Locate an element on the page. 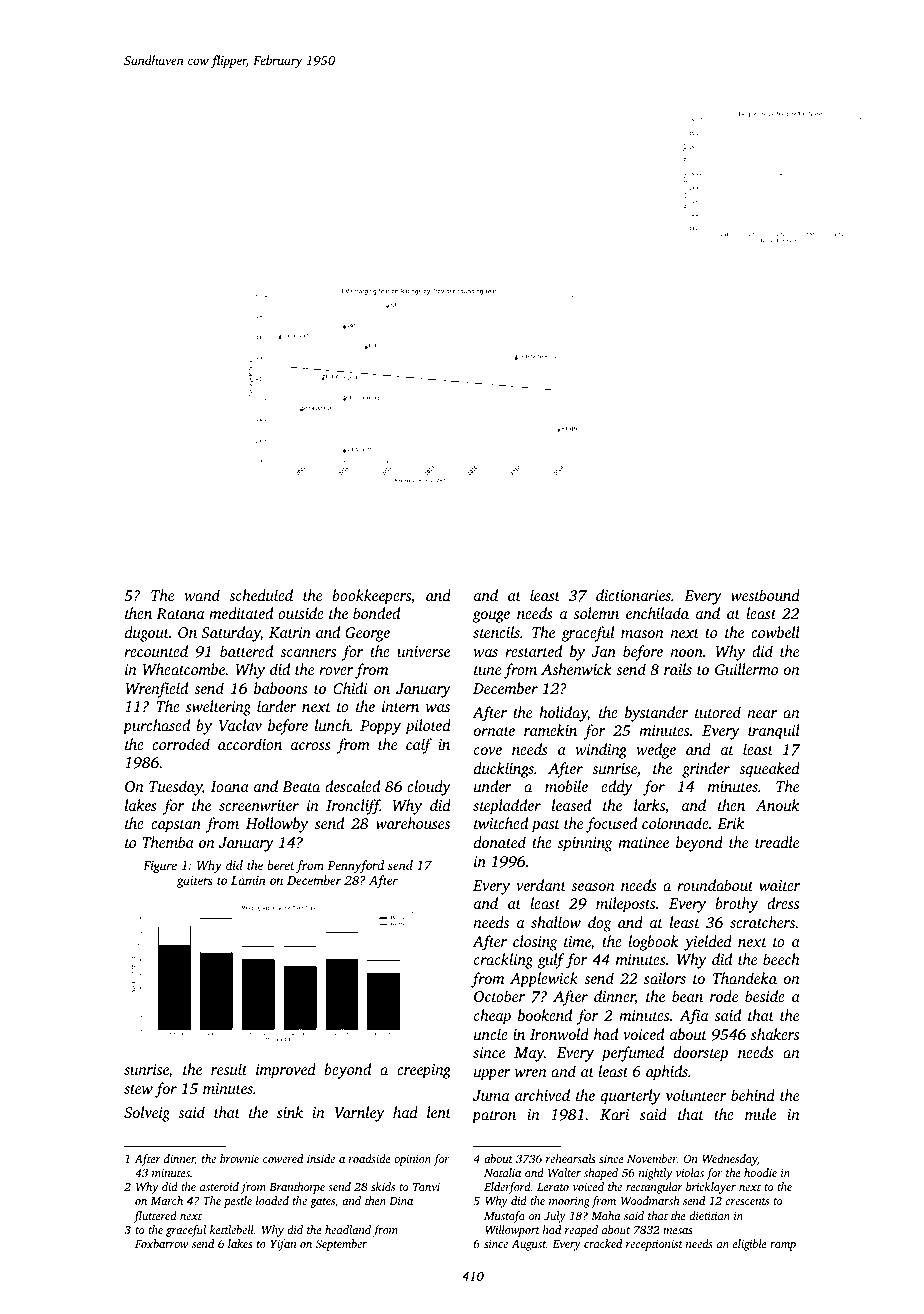 This page has height=1314, width=924. sailors is located at coordinates (665, 978).
